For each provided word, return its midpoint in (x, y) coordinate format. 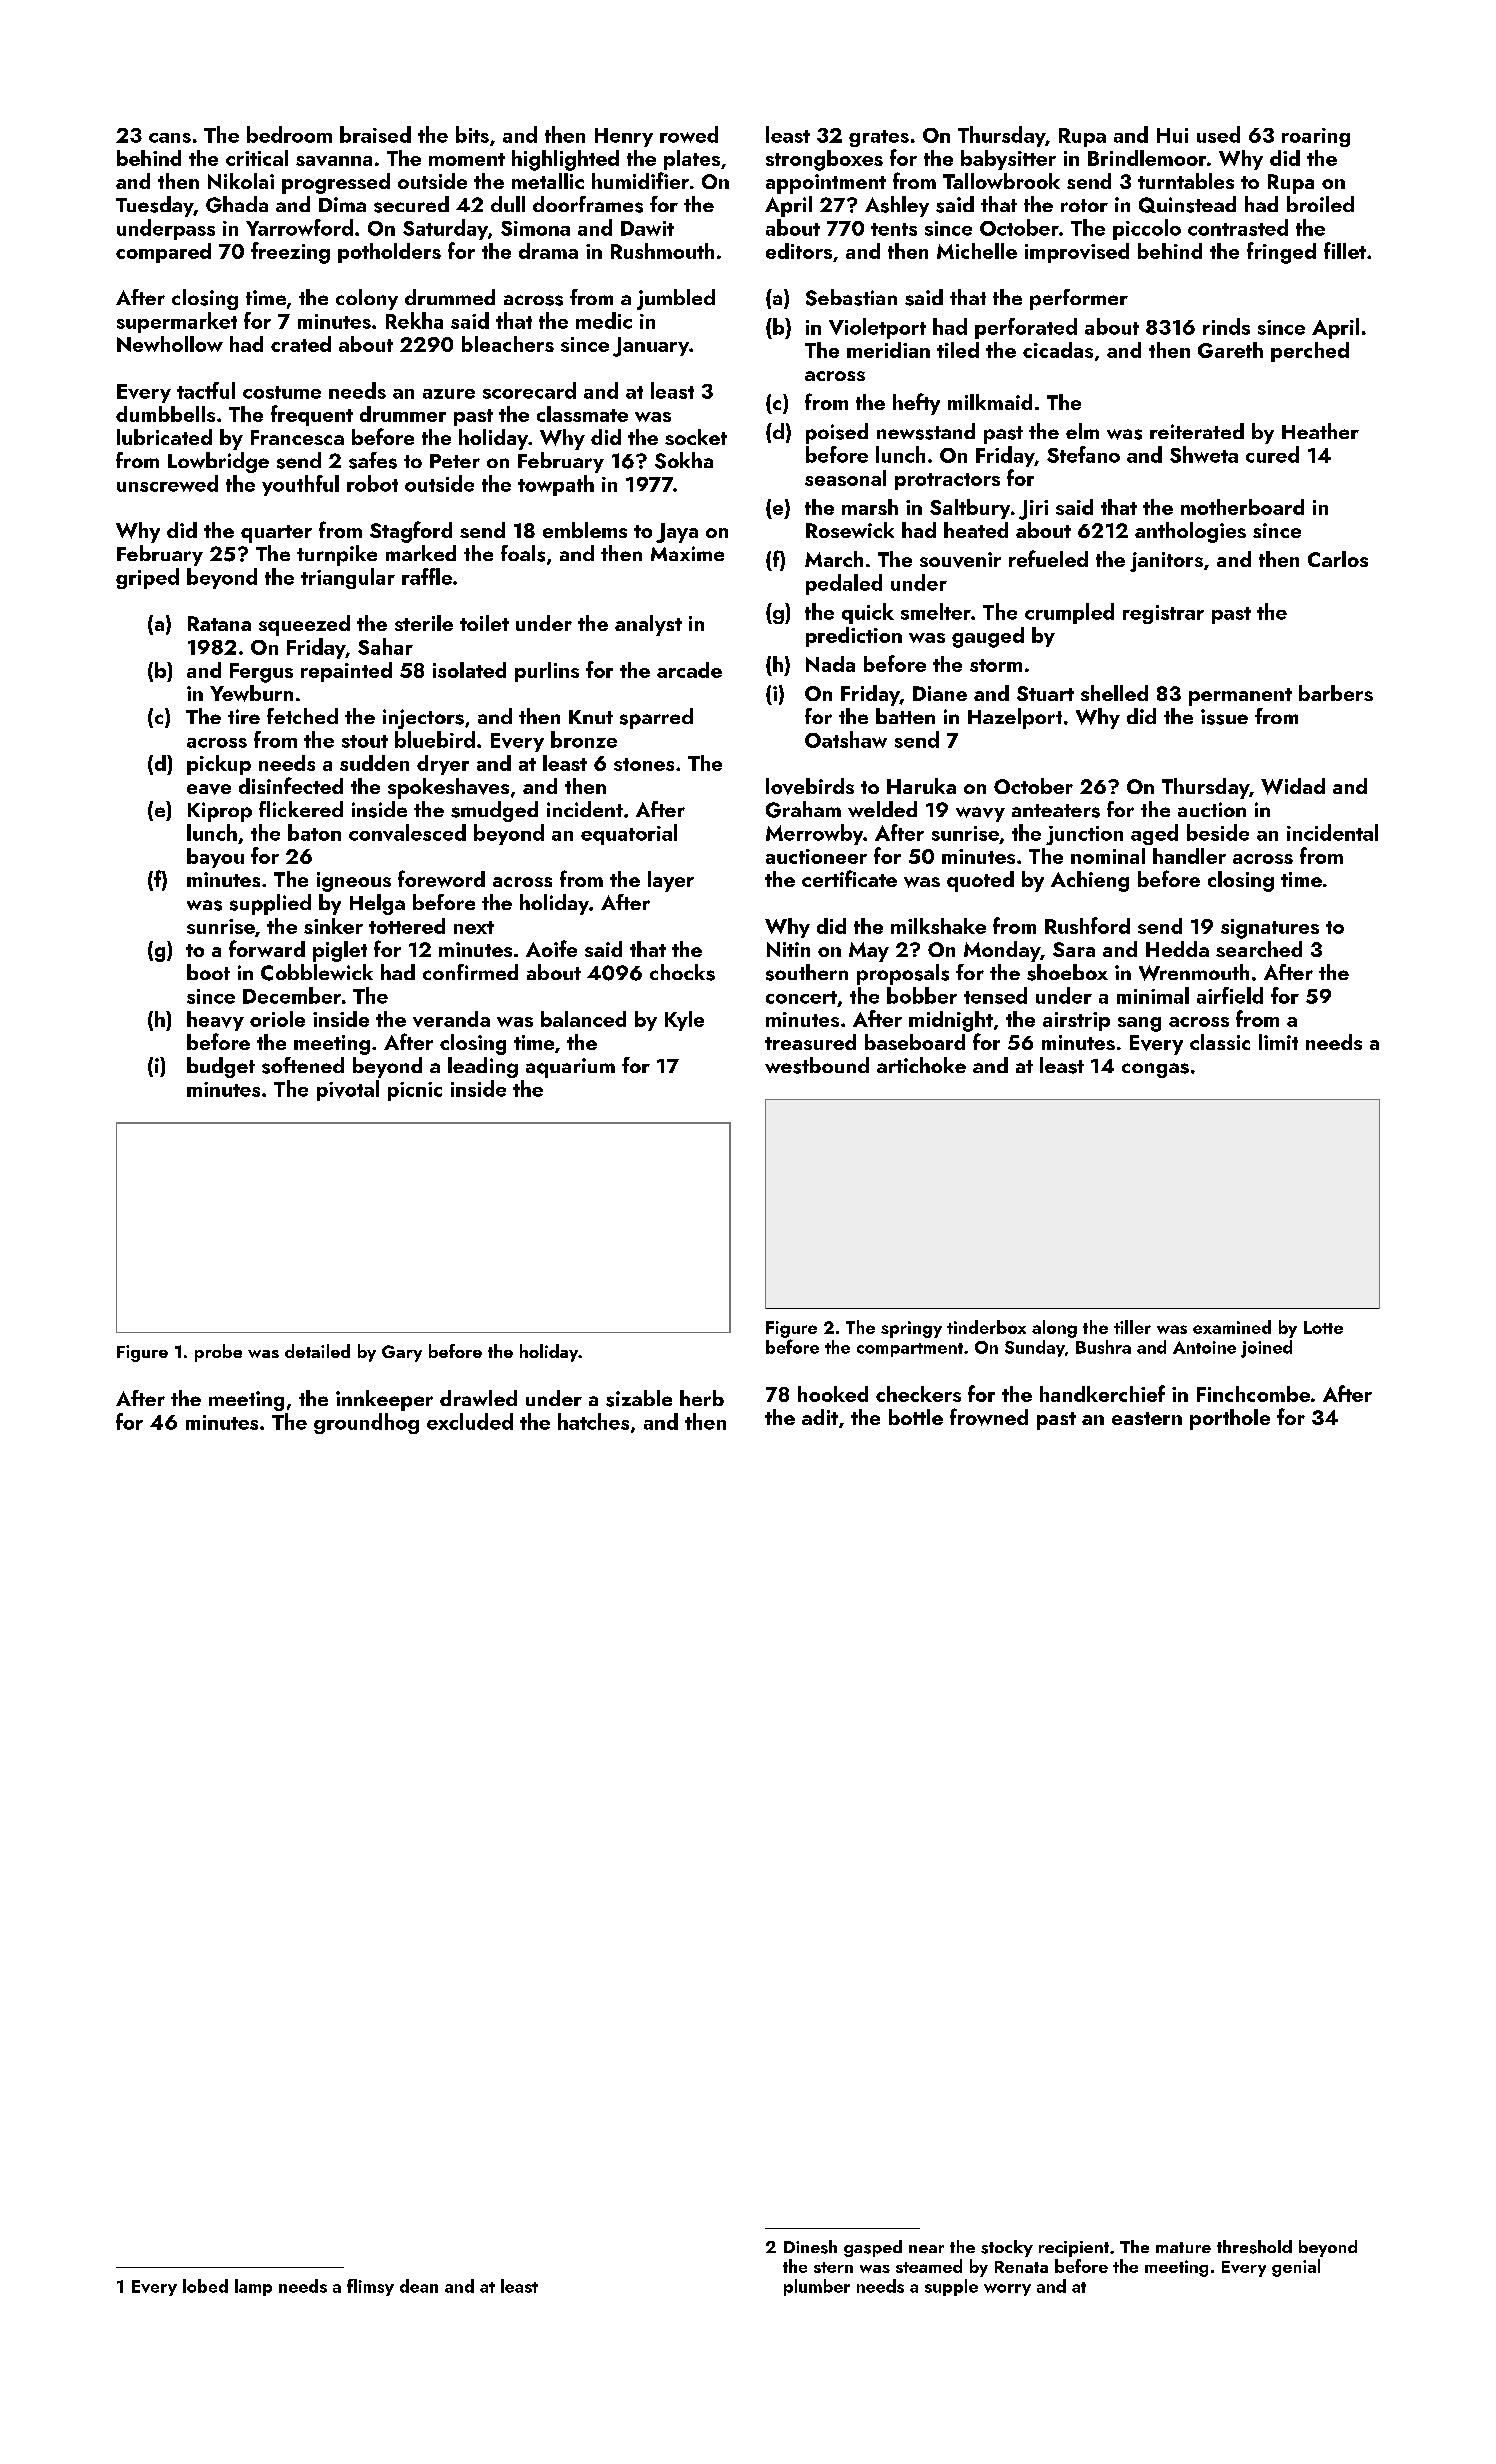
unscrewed (167, 483)
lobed (205, 2286)
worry (1007, 2290)
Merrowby (814, 834)
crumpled (1069, 613)
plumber (817, 2287)
